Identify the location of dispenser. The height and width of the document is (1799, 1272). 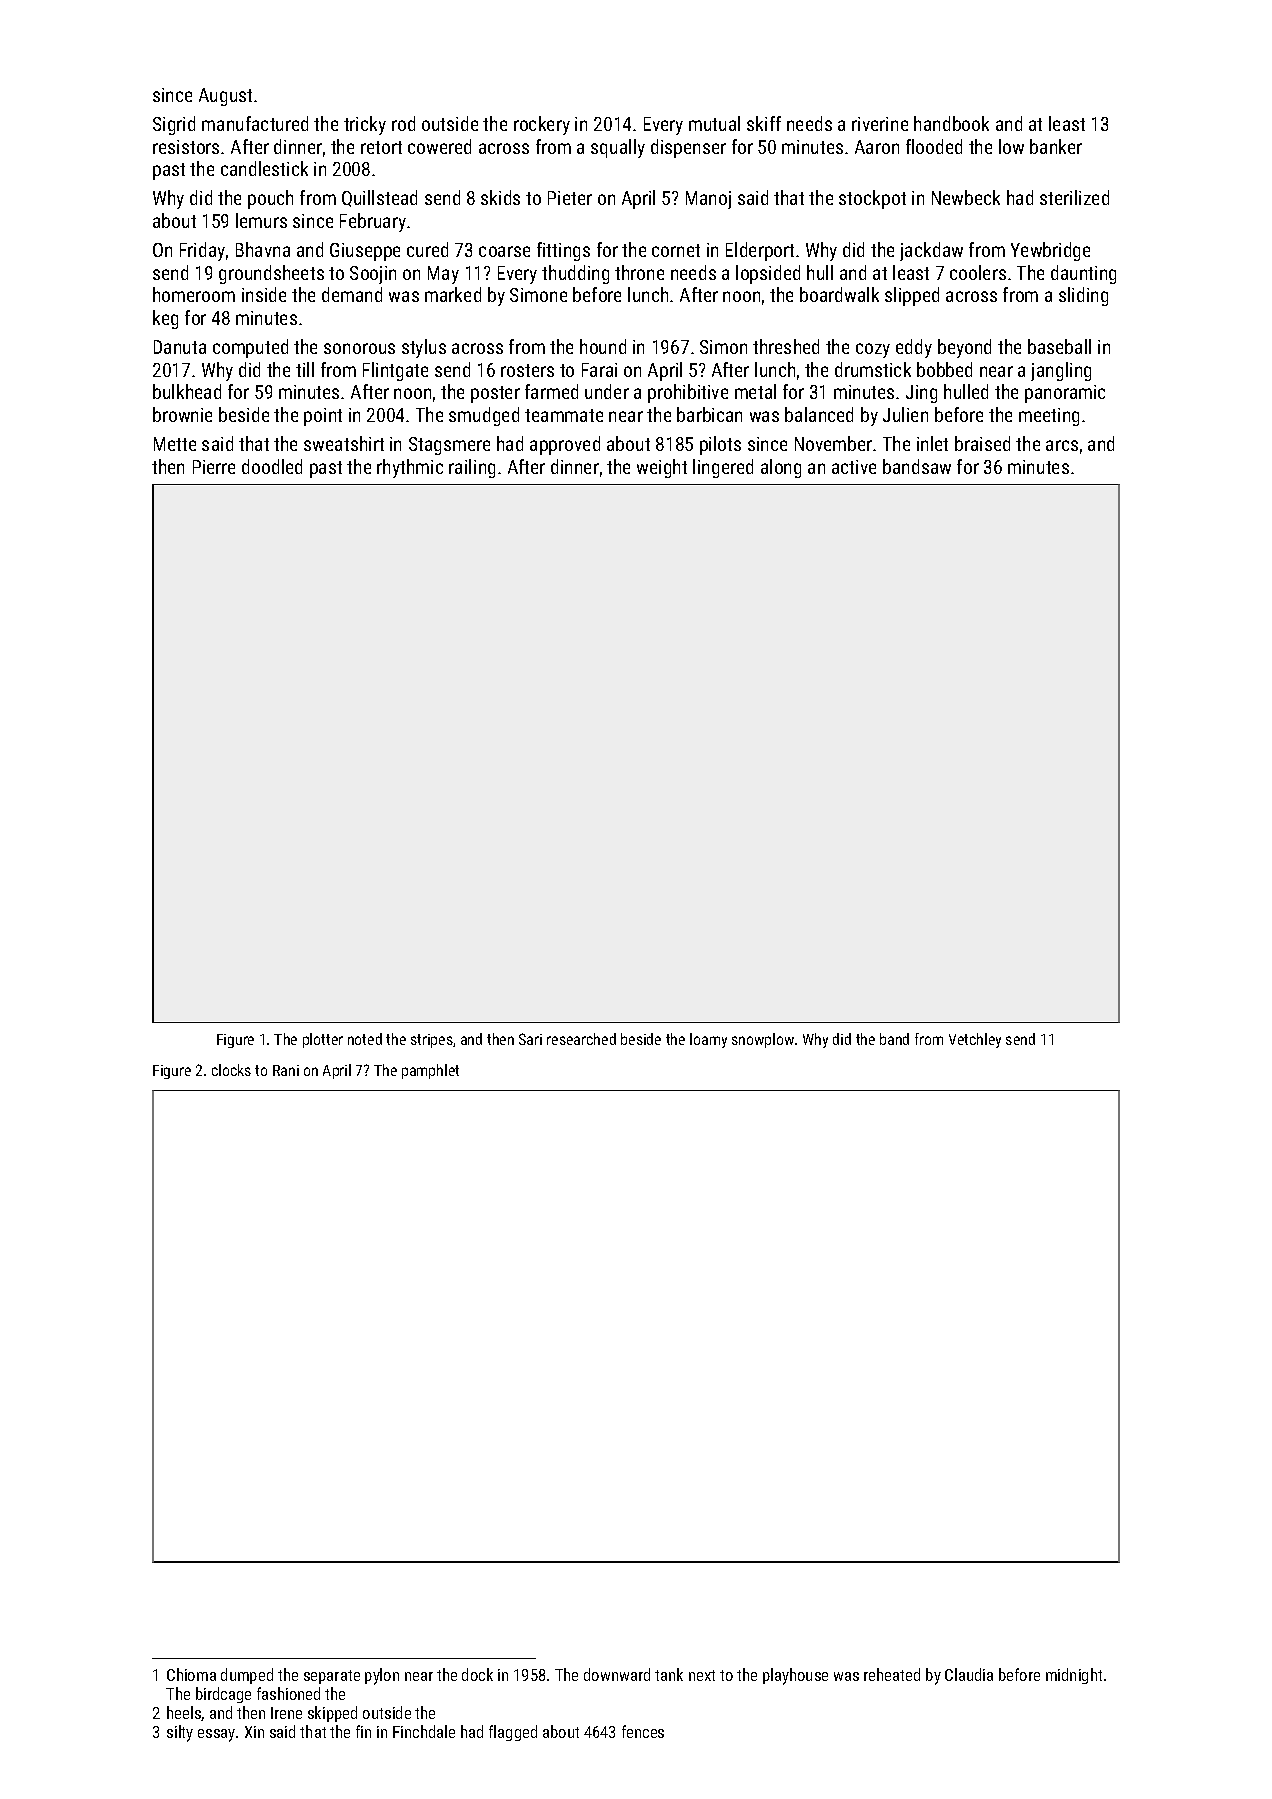
(688, 148).
